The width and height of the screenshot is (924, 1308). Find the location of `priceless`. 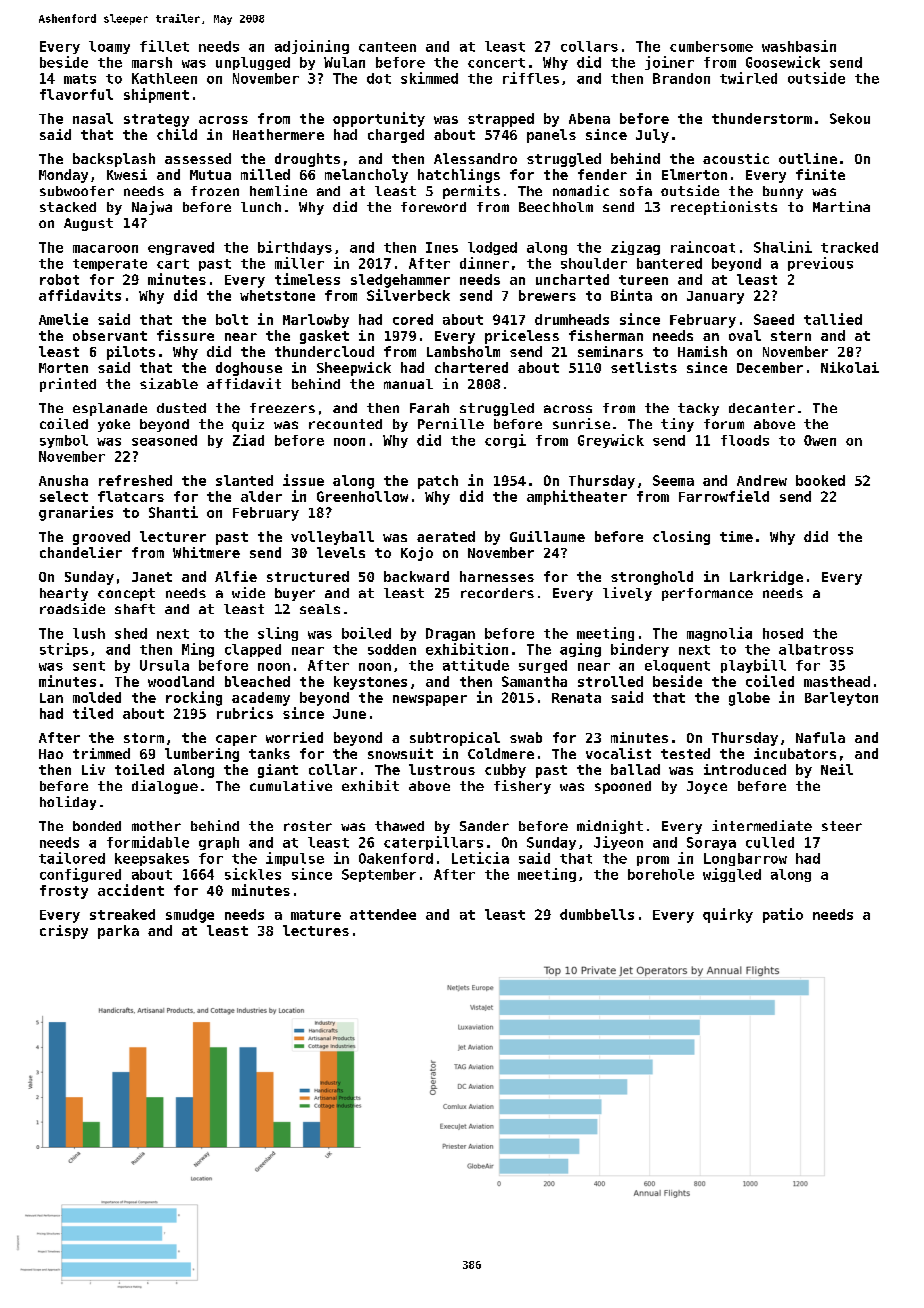

priceless is located at coordinates (522, 337).
